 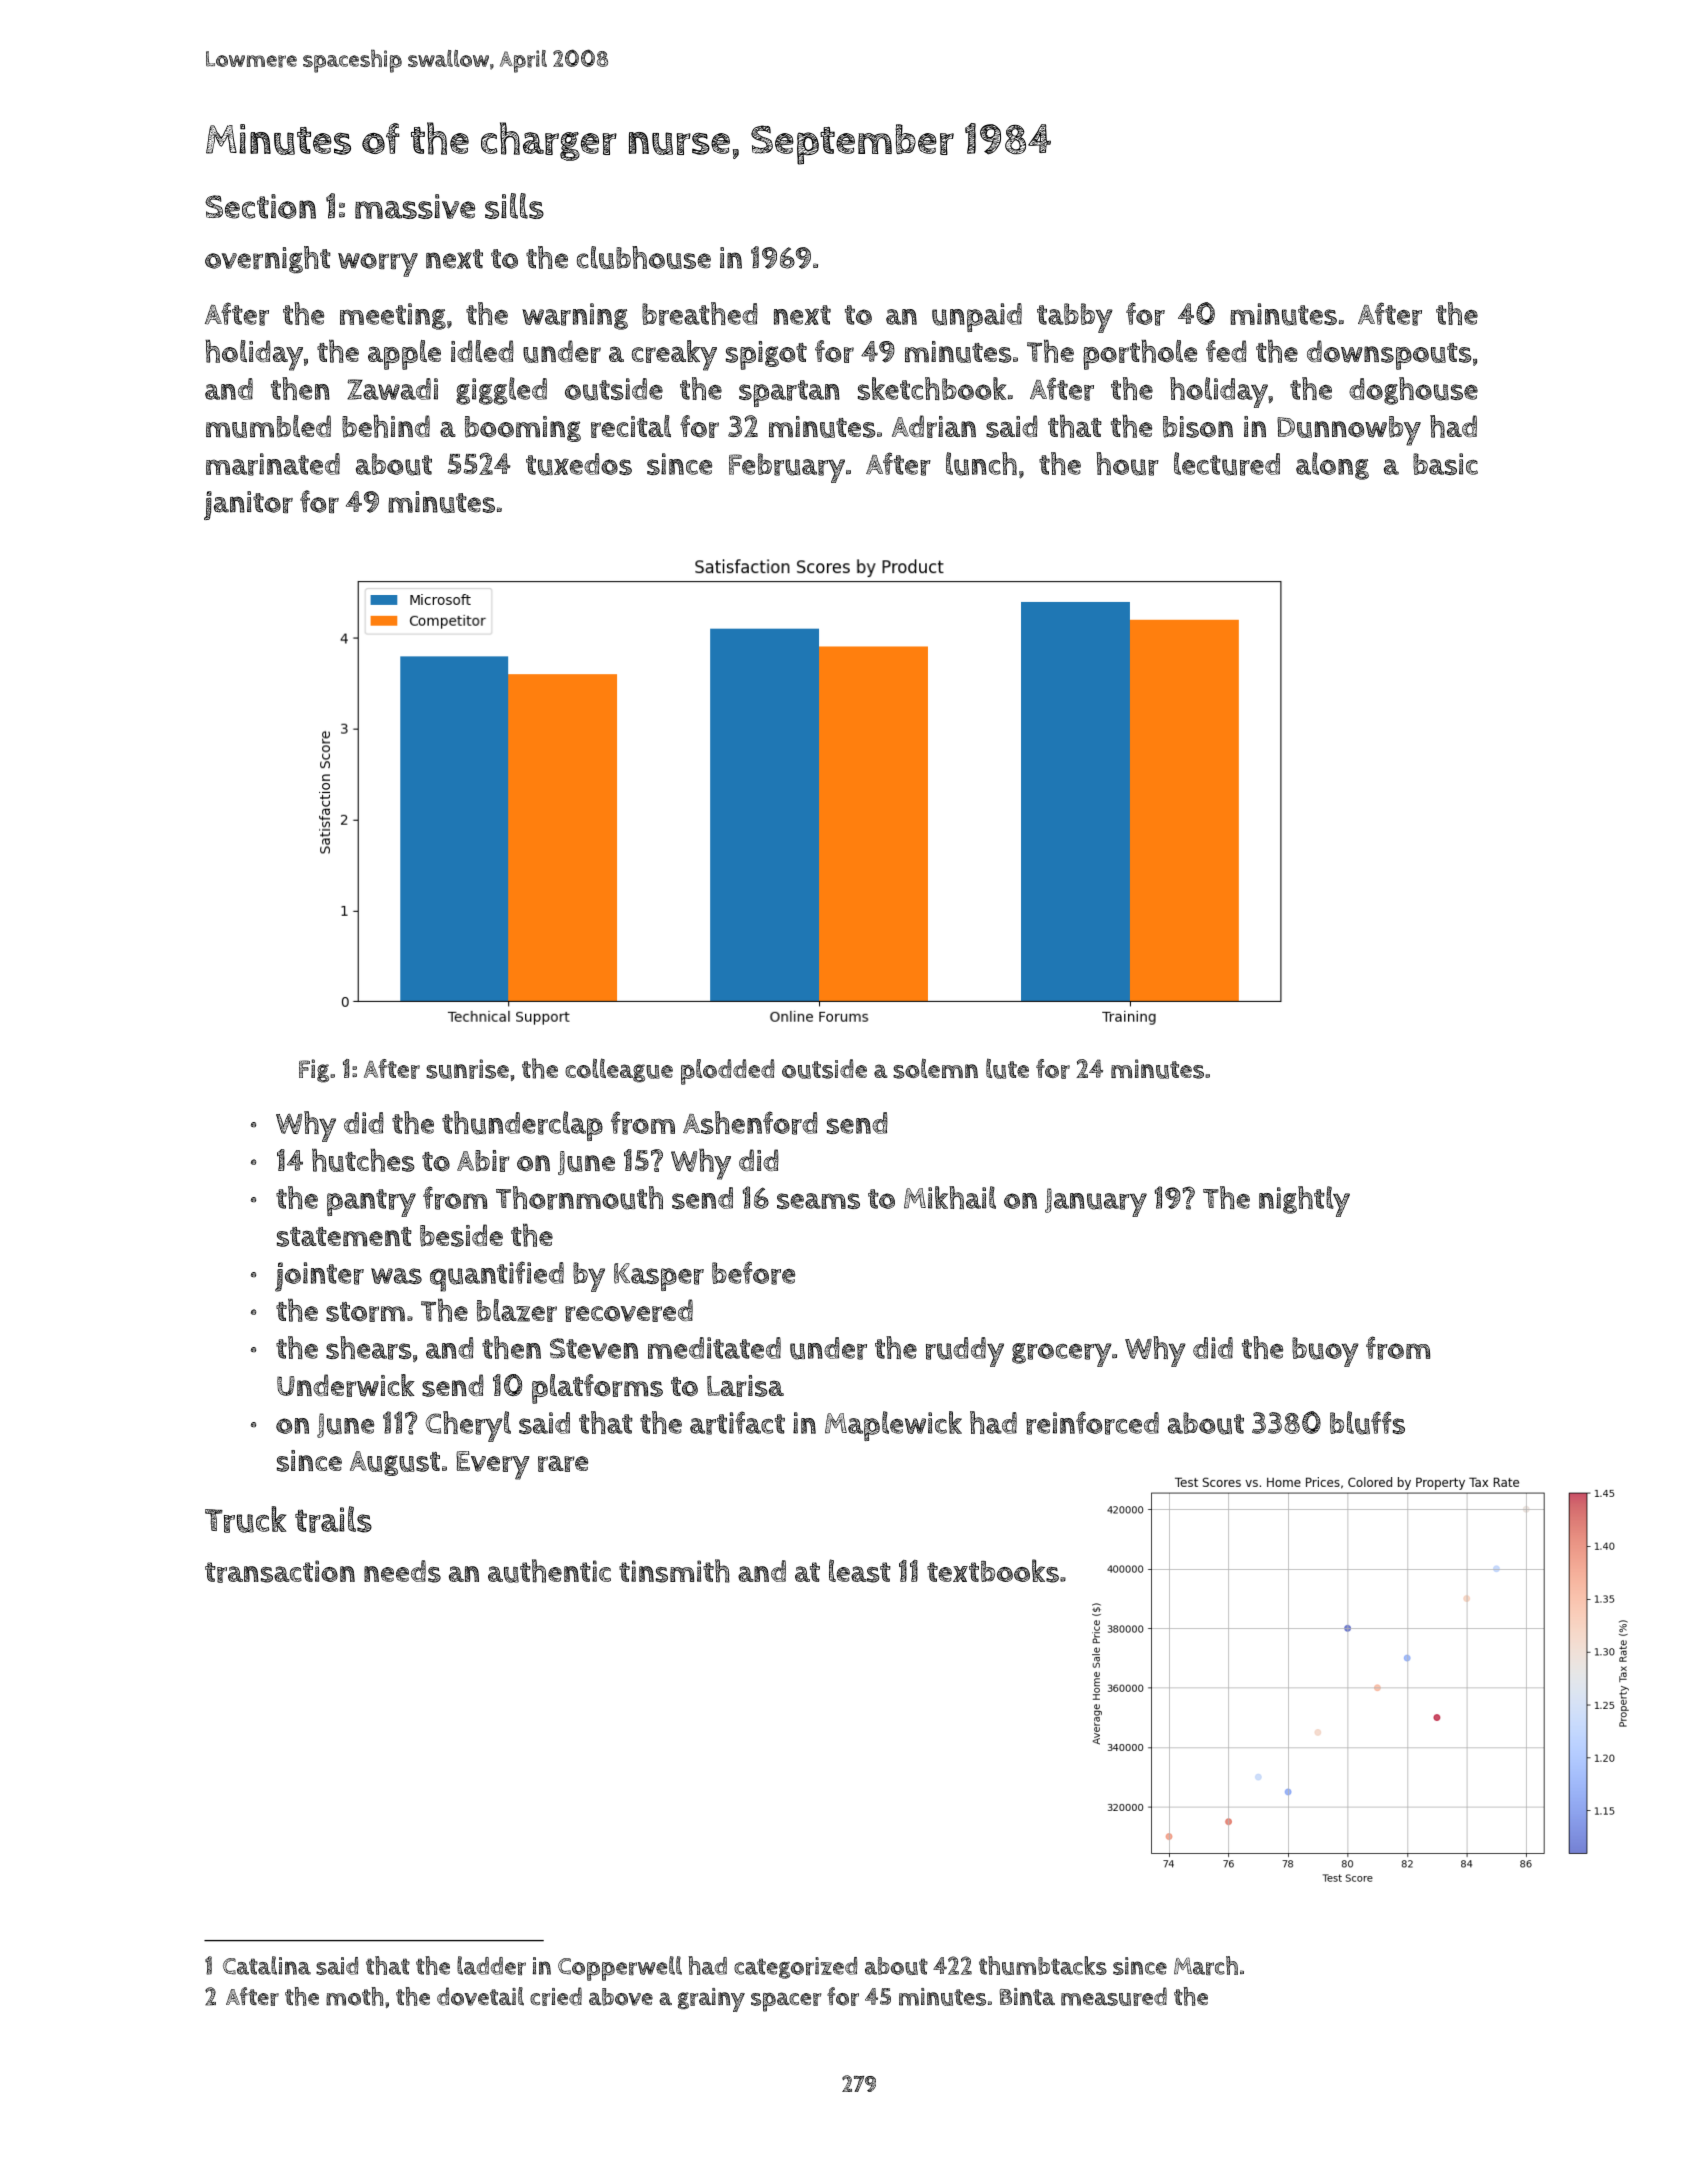 What do you see at coordinates (934, 426) in the page?
I see `Adrian` at bounding box center [934, 426].
